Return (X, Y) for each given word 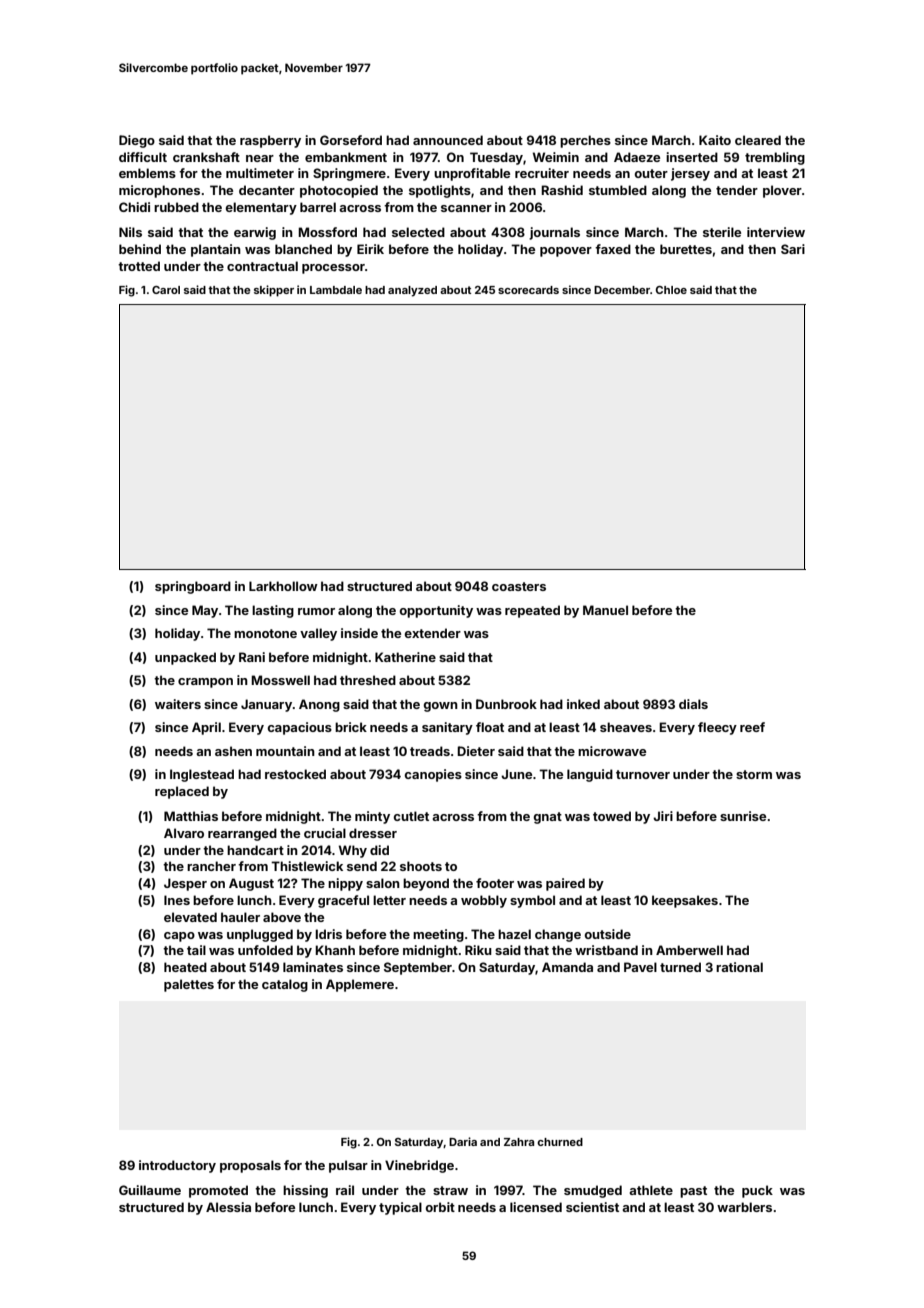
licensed (536, 1207)
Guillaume (150, 1190)
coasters (519, 586)
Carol (166, 290)
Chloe (671, 290)
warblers (744, 1207)
